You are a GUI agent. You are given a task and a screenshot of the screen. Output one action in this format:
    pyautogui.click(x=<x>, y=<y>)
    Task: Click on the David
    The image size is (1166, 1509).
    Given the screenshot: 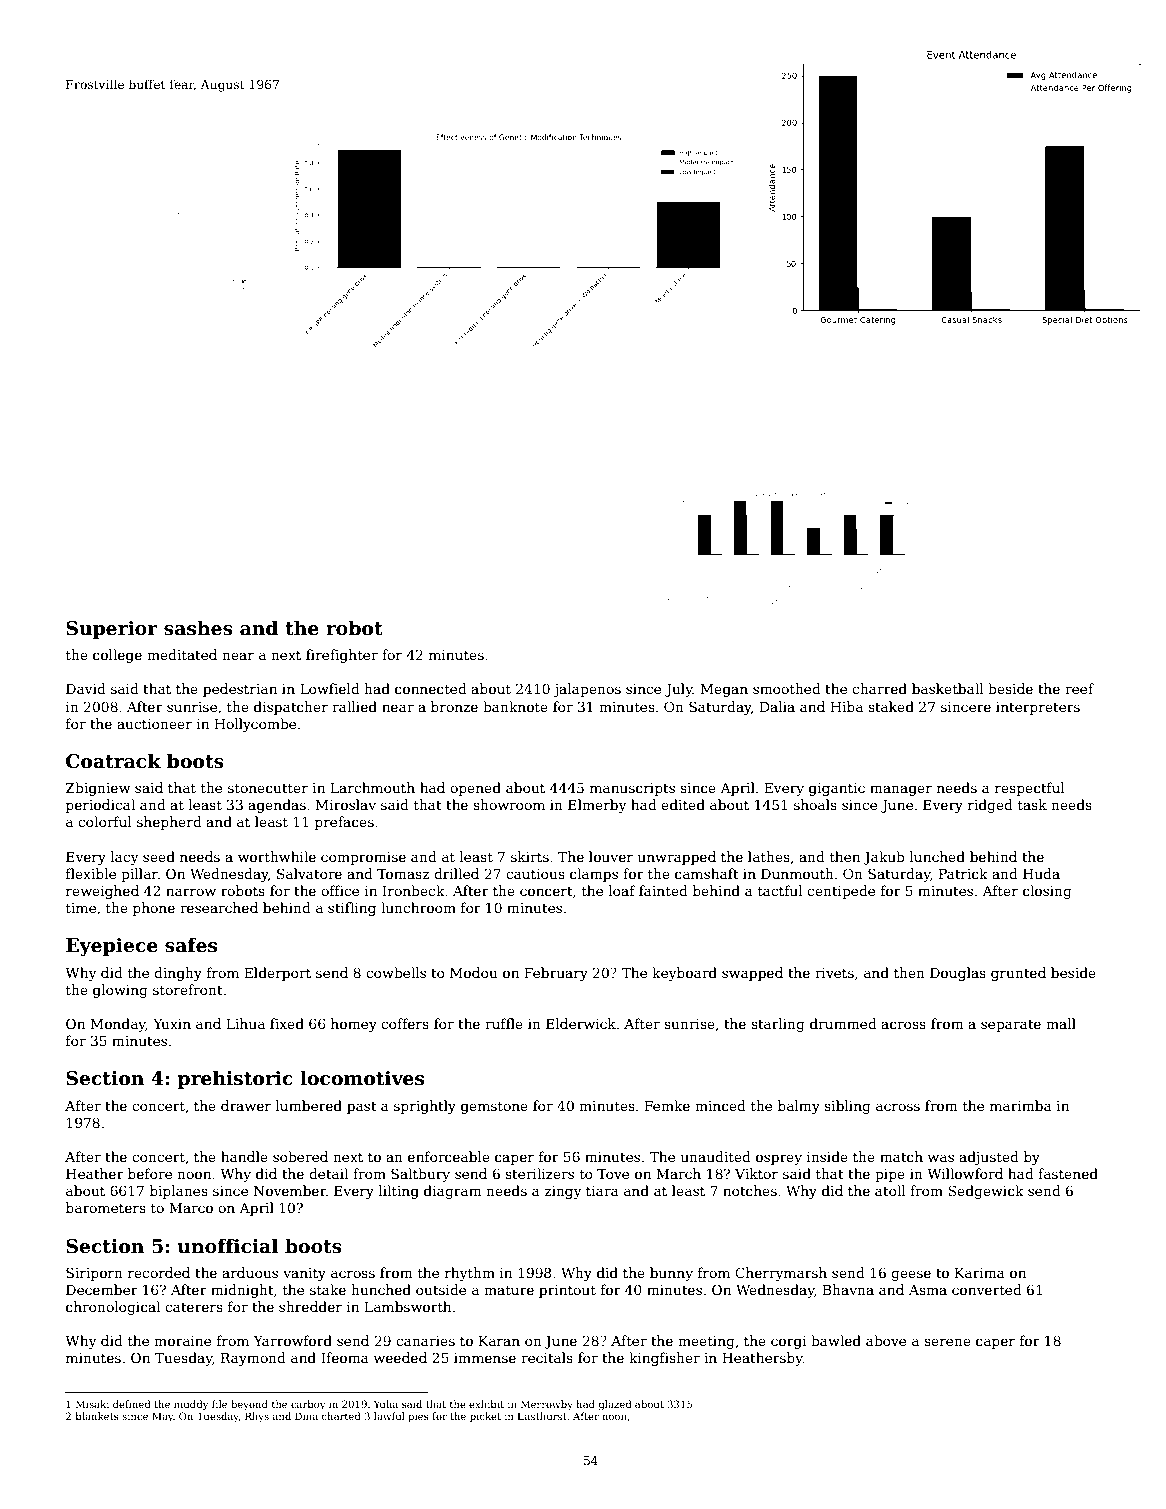 What is the action you would take?
    pyautogui.click(x=86, y=688)
